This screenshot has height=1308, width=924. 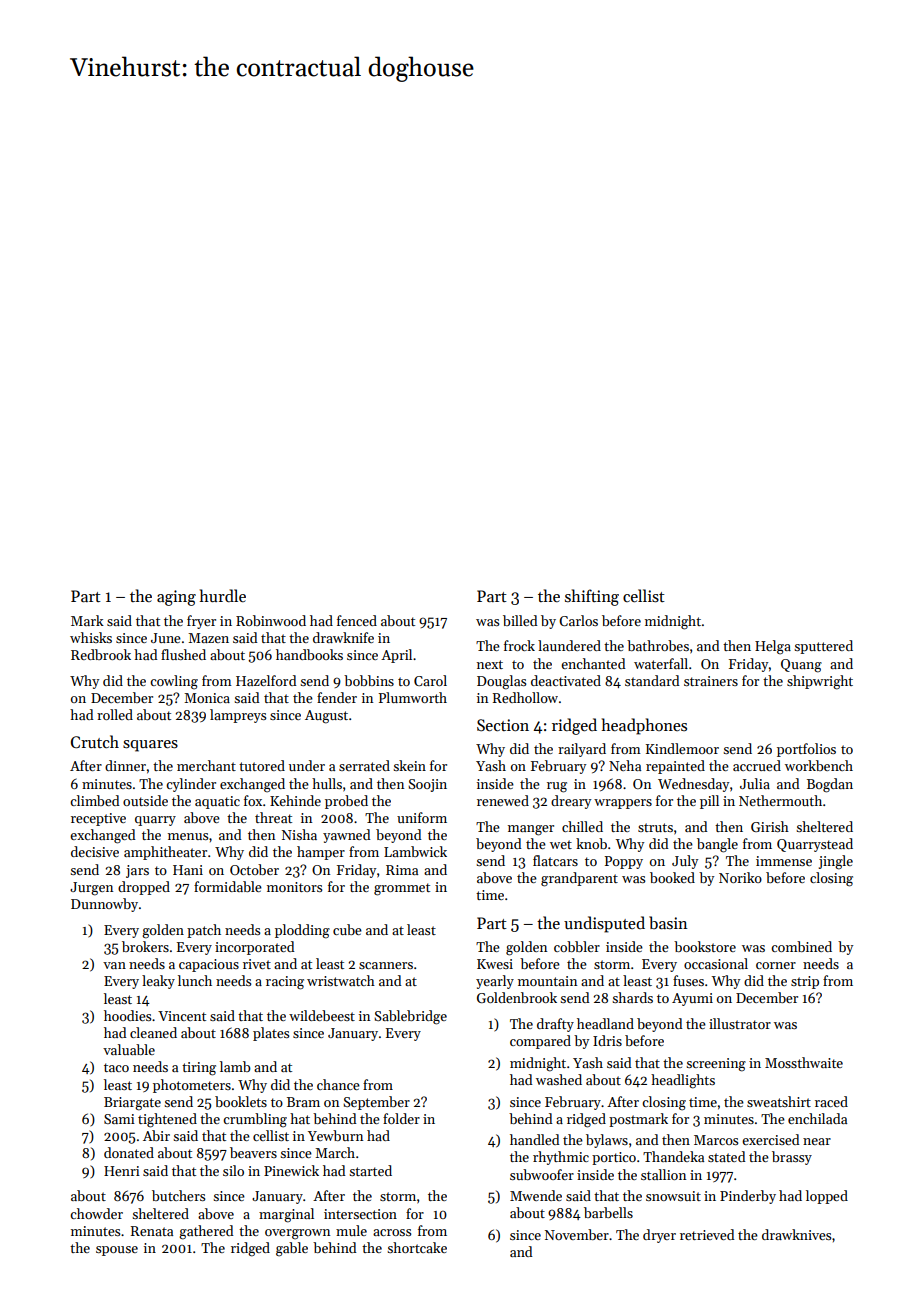 What do you see at coordinates (116, 1067) in the screenshot?
I see `taco` at bounding box center [116, 1067].
